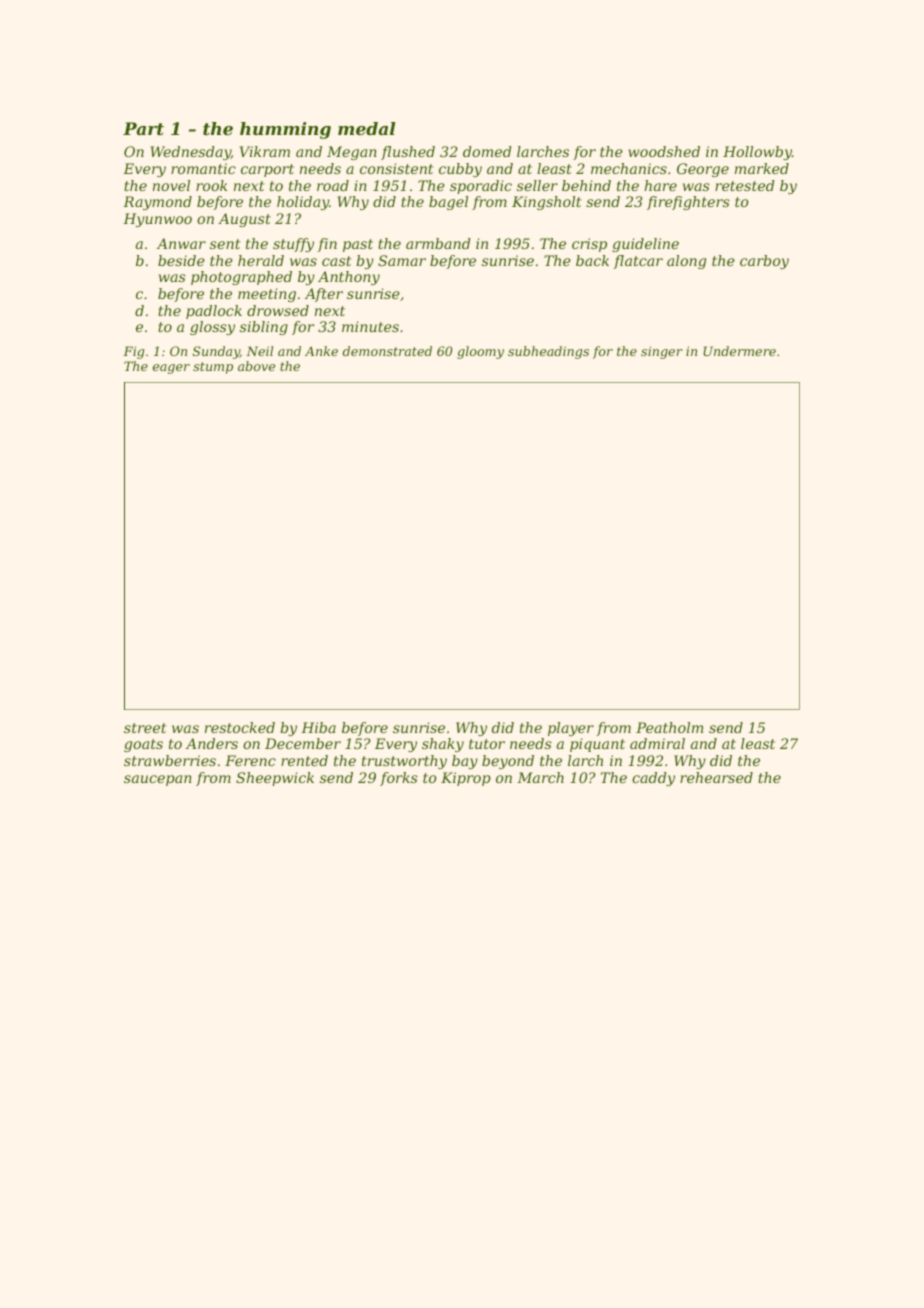  What do you see at coordinates (716, 777) in the page?
I see `rehearsed` at bounding box center [716, 777].
